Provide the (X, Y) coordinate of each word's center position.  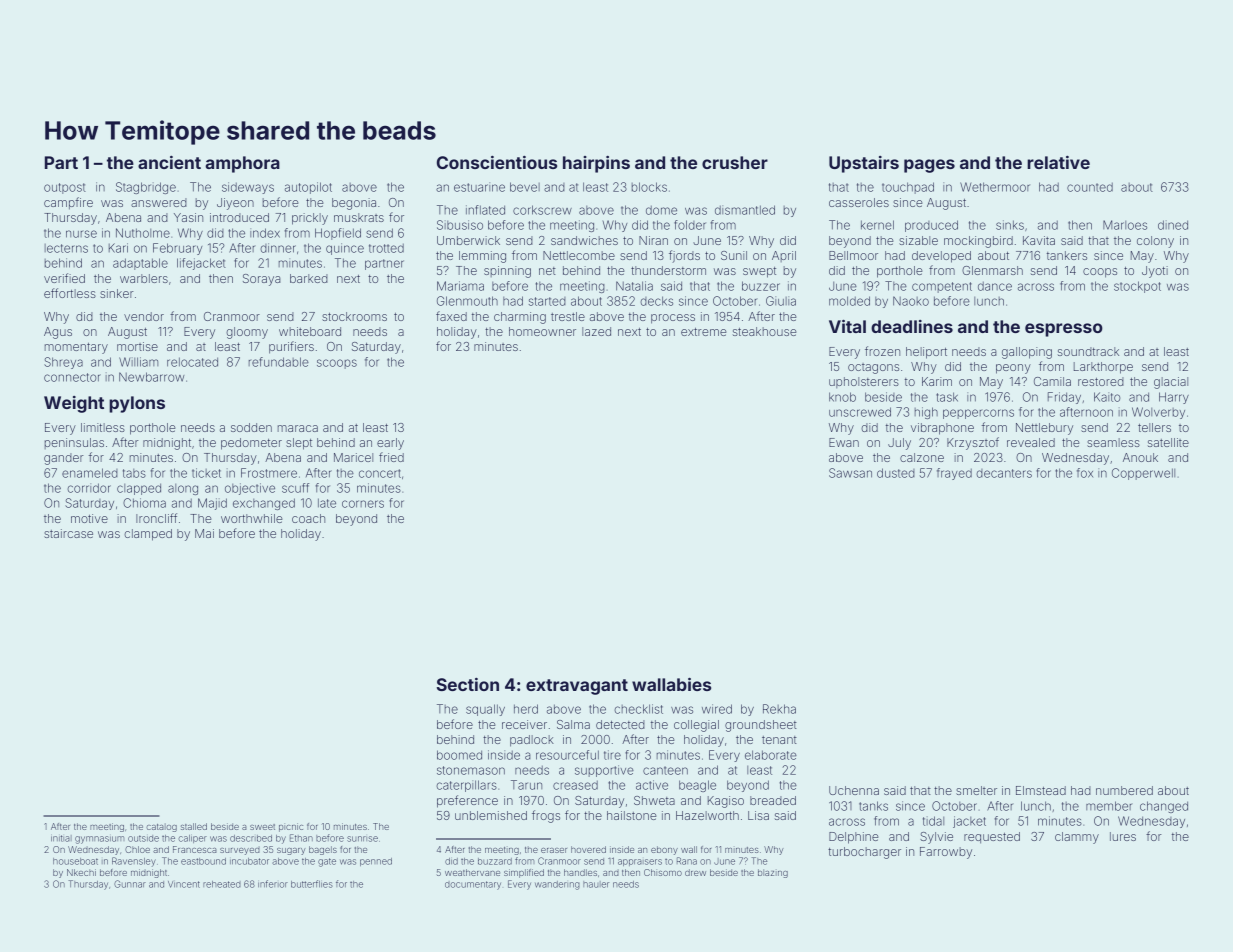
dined (1173, 225)
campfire (68, 203)
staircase (68, 533)
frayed (954, 474)
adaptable (140, 264)
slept (299, 444)
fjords (684, 256)
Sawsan (850, 473)
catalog (161, 827)
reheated (222, 884)
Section (468, 684)
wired (717, 709)
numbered (1124, 790)
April (784, 256)
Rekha (779, 709)
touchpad (908, 188)
